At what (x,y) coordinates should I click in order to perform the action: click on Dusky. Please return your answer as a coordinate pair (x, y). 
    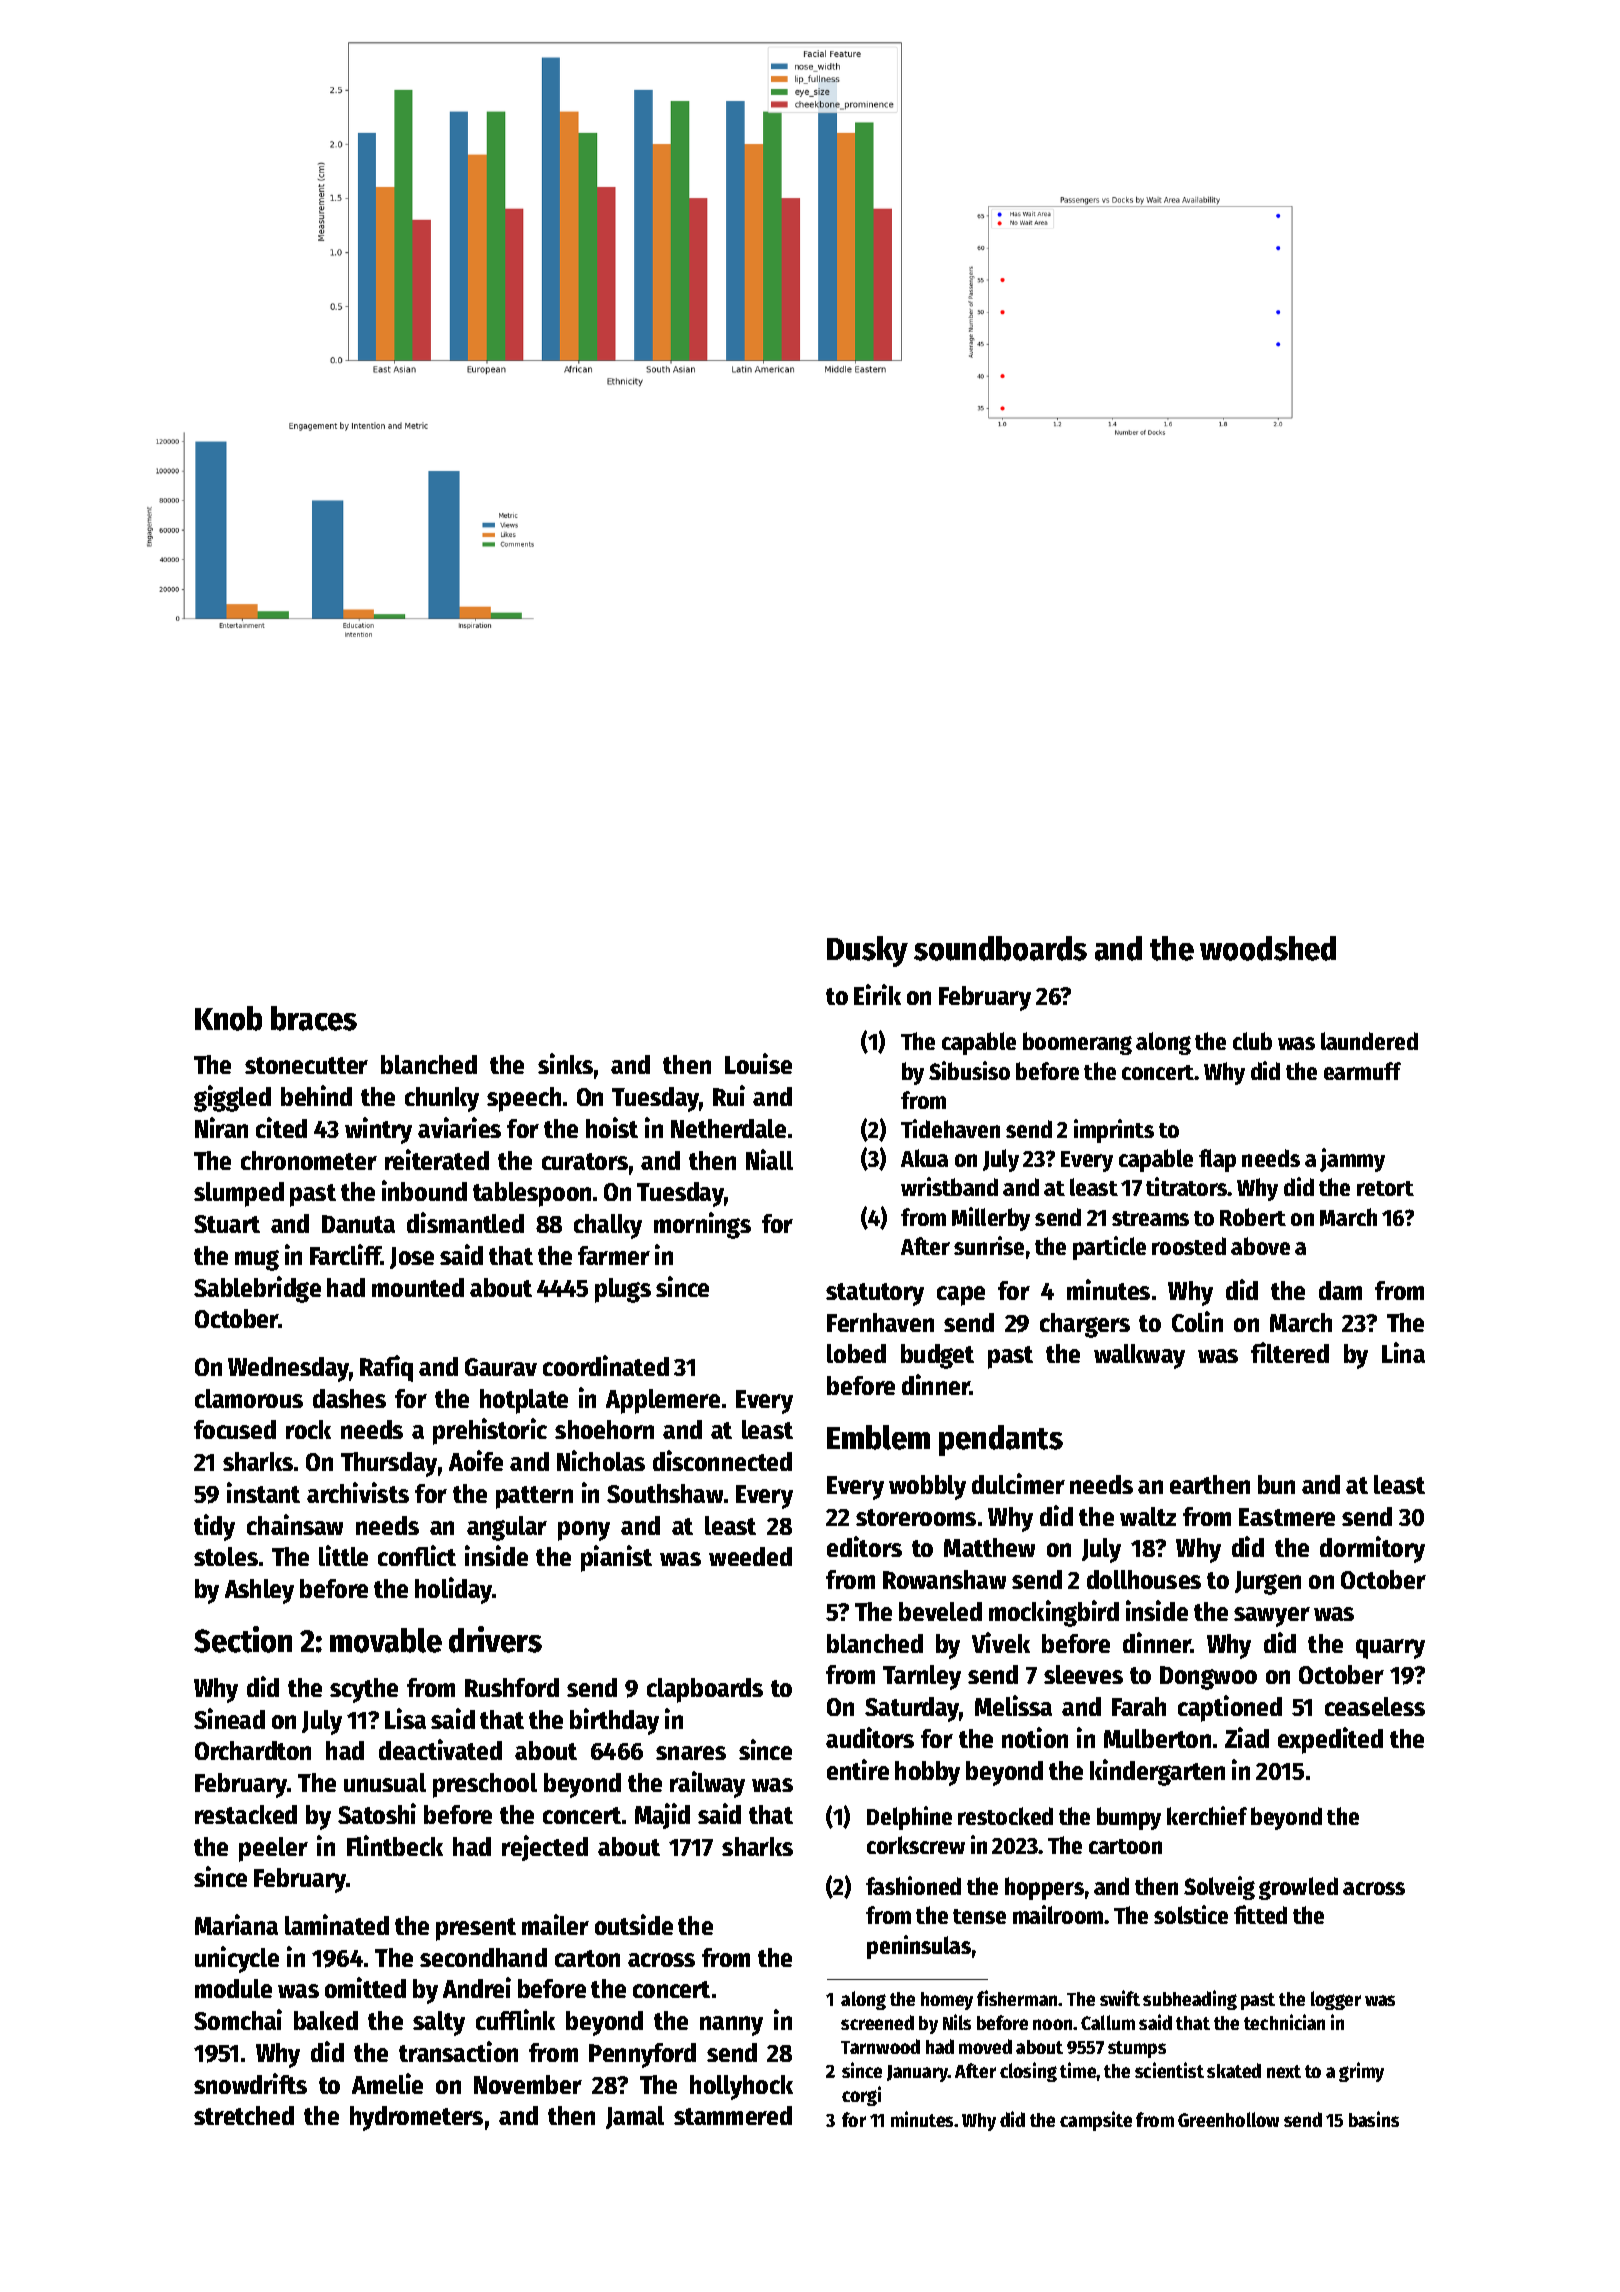
    Looking at the image, I should click on (867, 951).
